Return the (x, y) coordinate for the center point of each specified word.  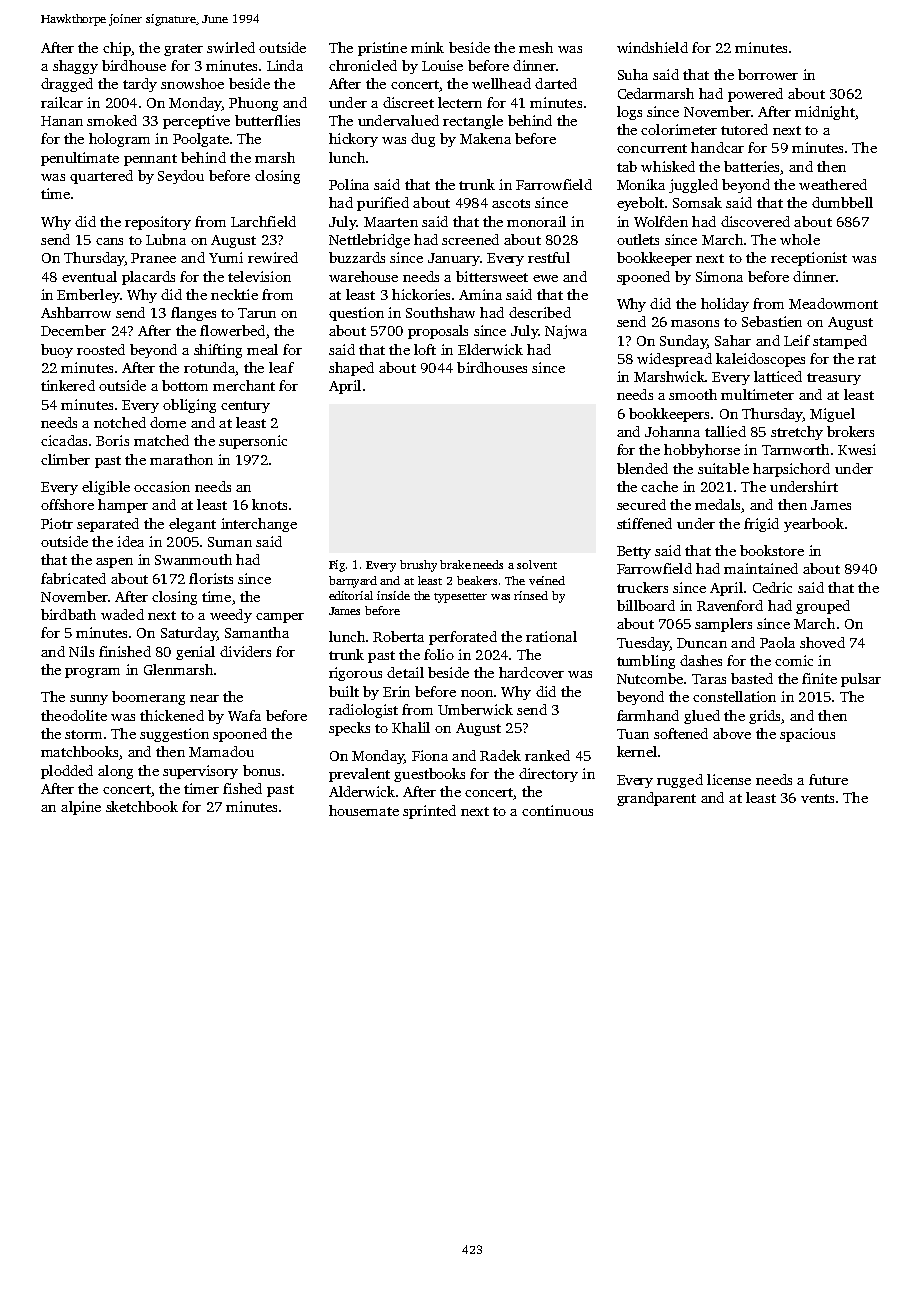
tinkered (68, 385)
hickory (353, 140)
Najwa (566, 332)
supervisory (200, 772)
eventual (89, 276)
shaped (351, 369)
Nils (81, 651)
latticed (778, 376)
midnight (825, 113)
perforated (463, 638)
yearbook (814, 525)
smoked (112, 120)
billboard (646, 605)
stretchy (797, 433)
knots (269, 504)
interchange (259, 525)
